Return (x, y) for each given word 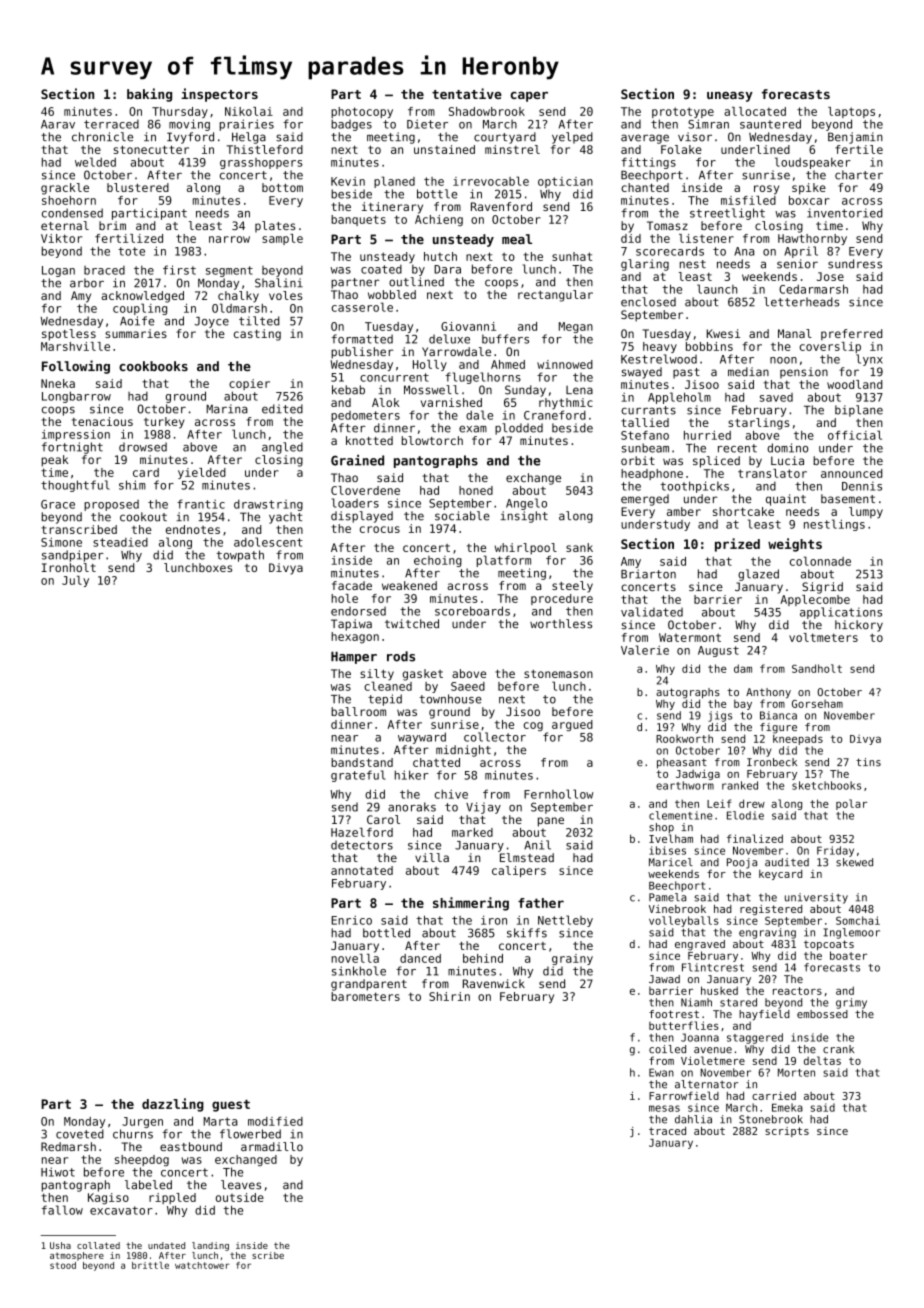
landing (210, 1246)
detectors (362, 845)
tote (131, 251)
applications (841, 613)
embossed (822, 1014)
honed (476, 490)
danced (420, 958)
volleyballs (683, 921)
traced (667, 1131)
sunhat (572, 256)
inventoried (844, 213)
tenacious (102, 421)
